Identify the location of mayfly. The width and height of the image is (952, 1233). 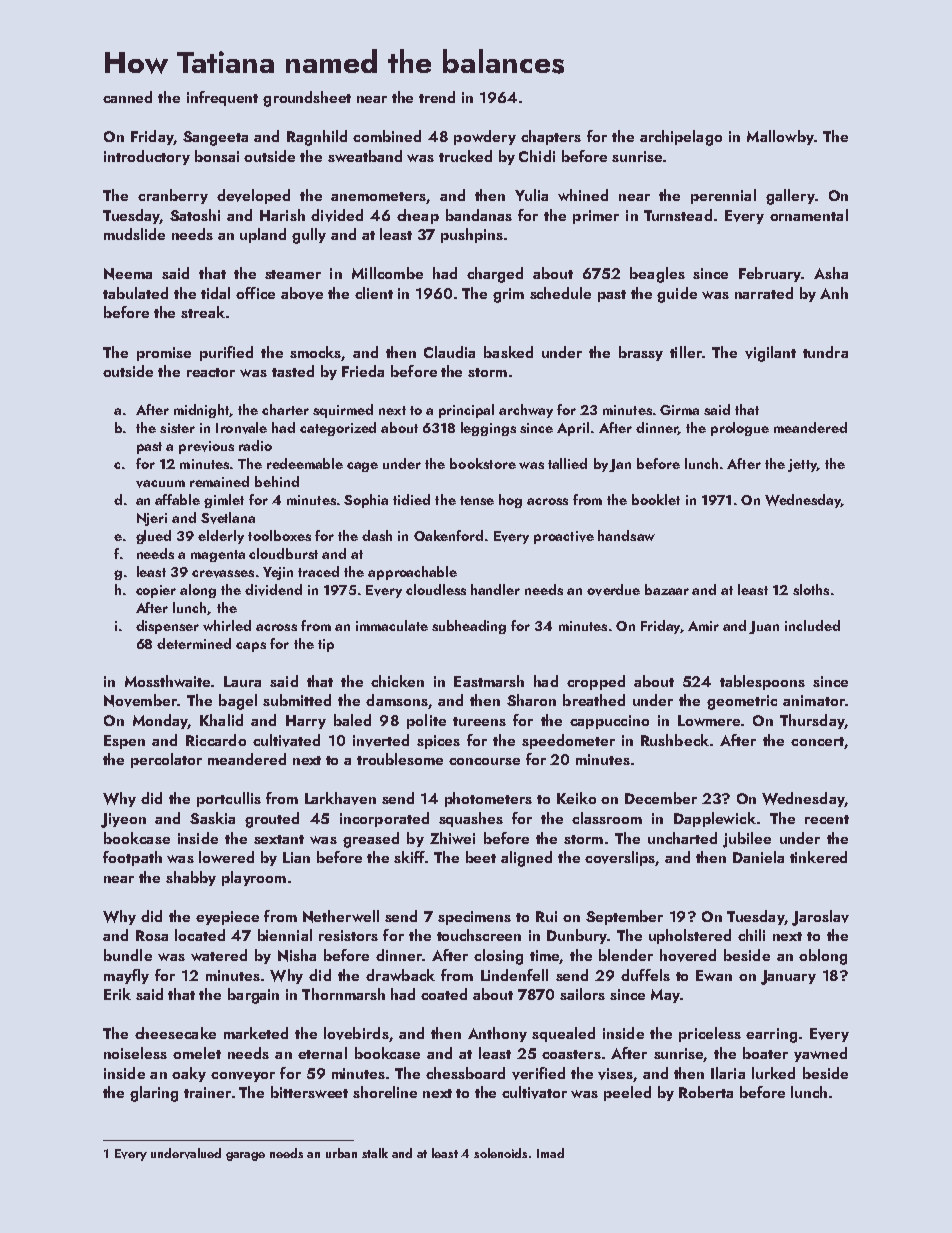
(126, 976).
